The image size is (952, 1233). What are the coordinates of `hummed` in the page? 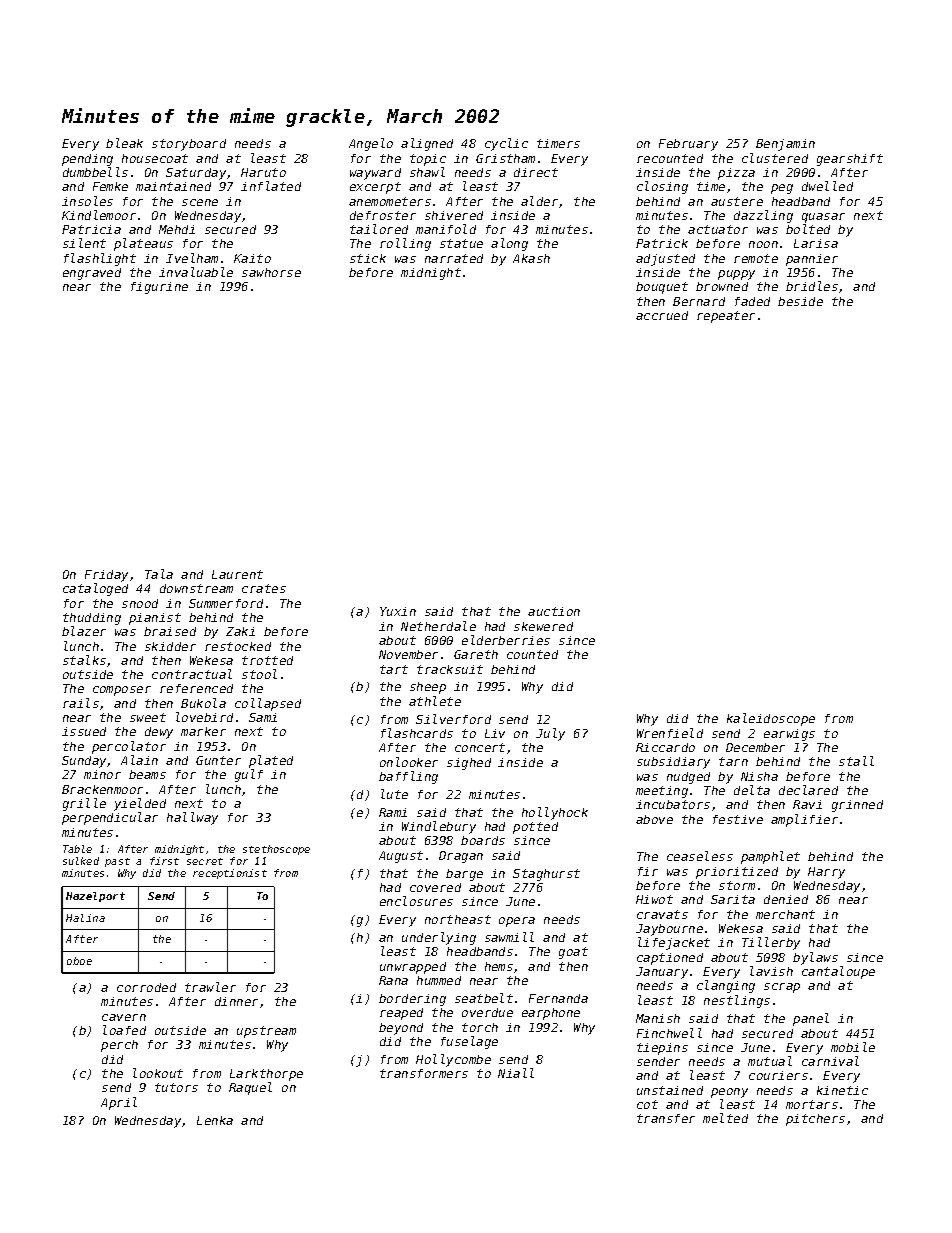 It's located at (439, 980).
